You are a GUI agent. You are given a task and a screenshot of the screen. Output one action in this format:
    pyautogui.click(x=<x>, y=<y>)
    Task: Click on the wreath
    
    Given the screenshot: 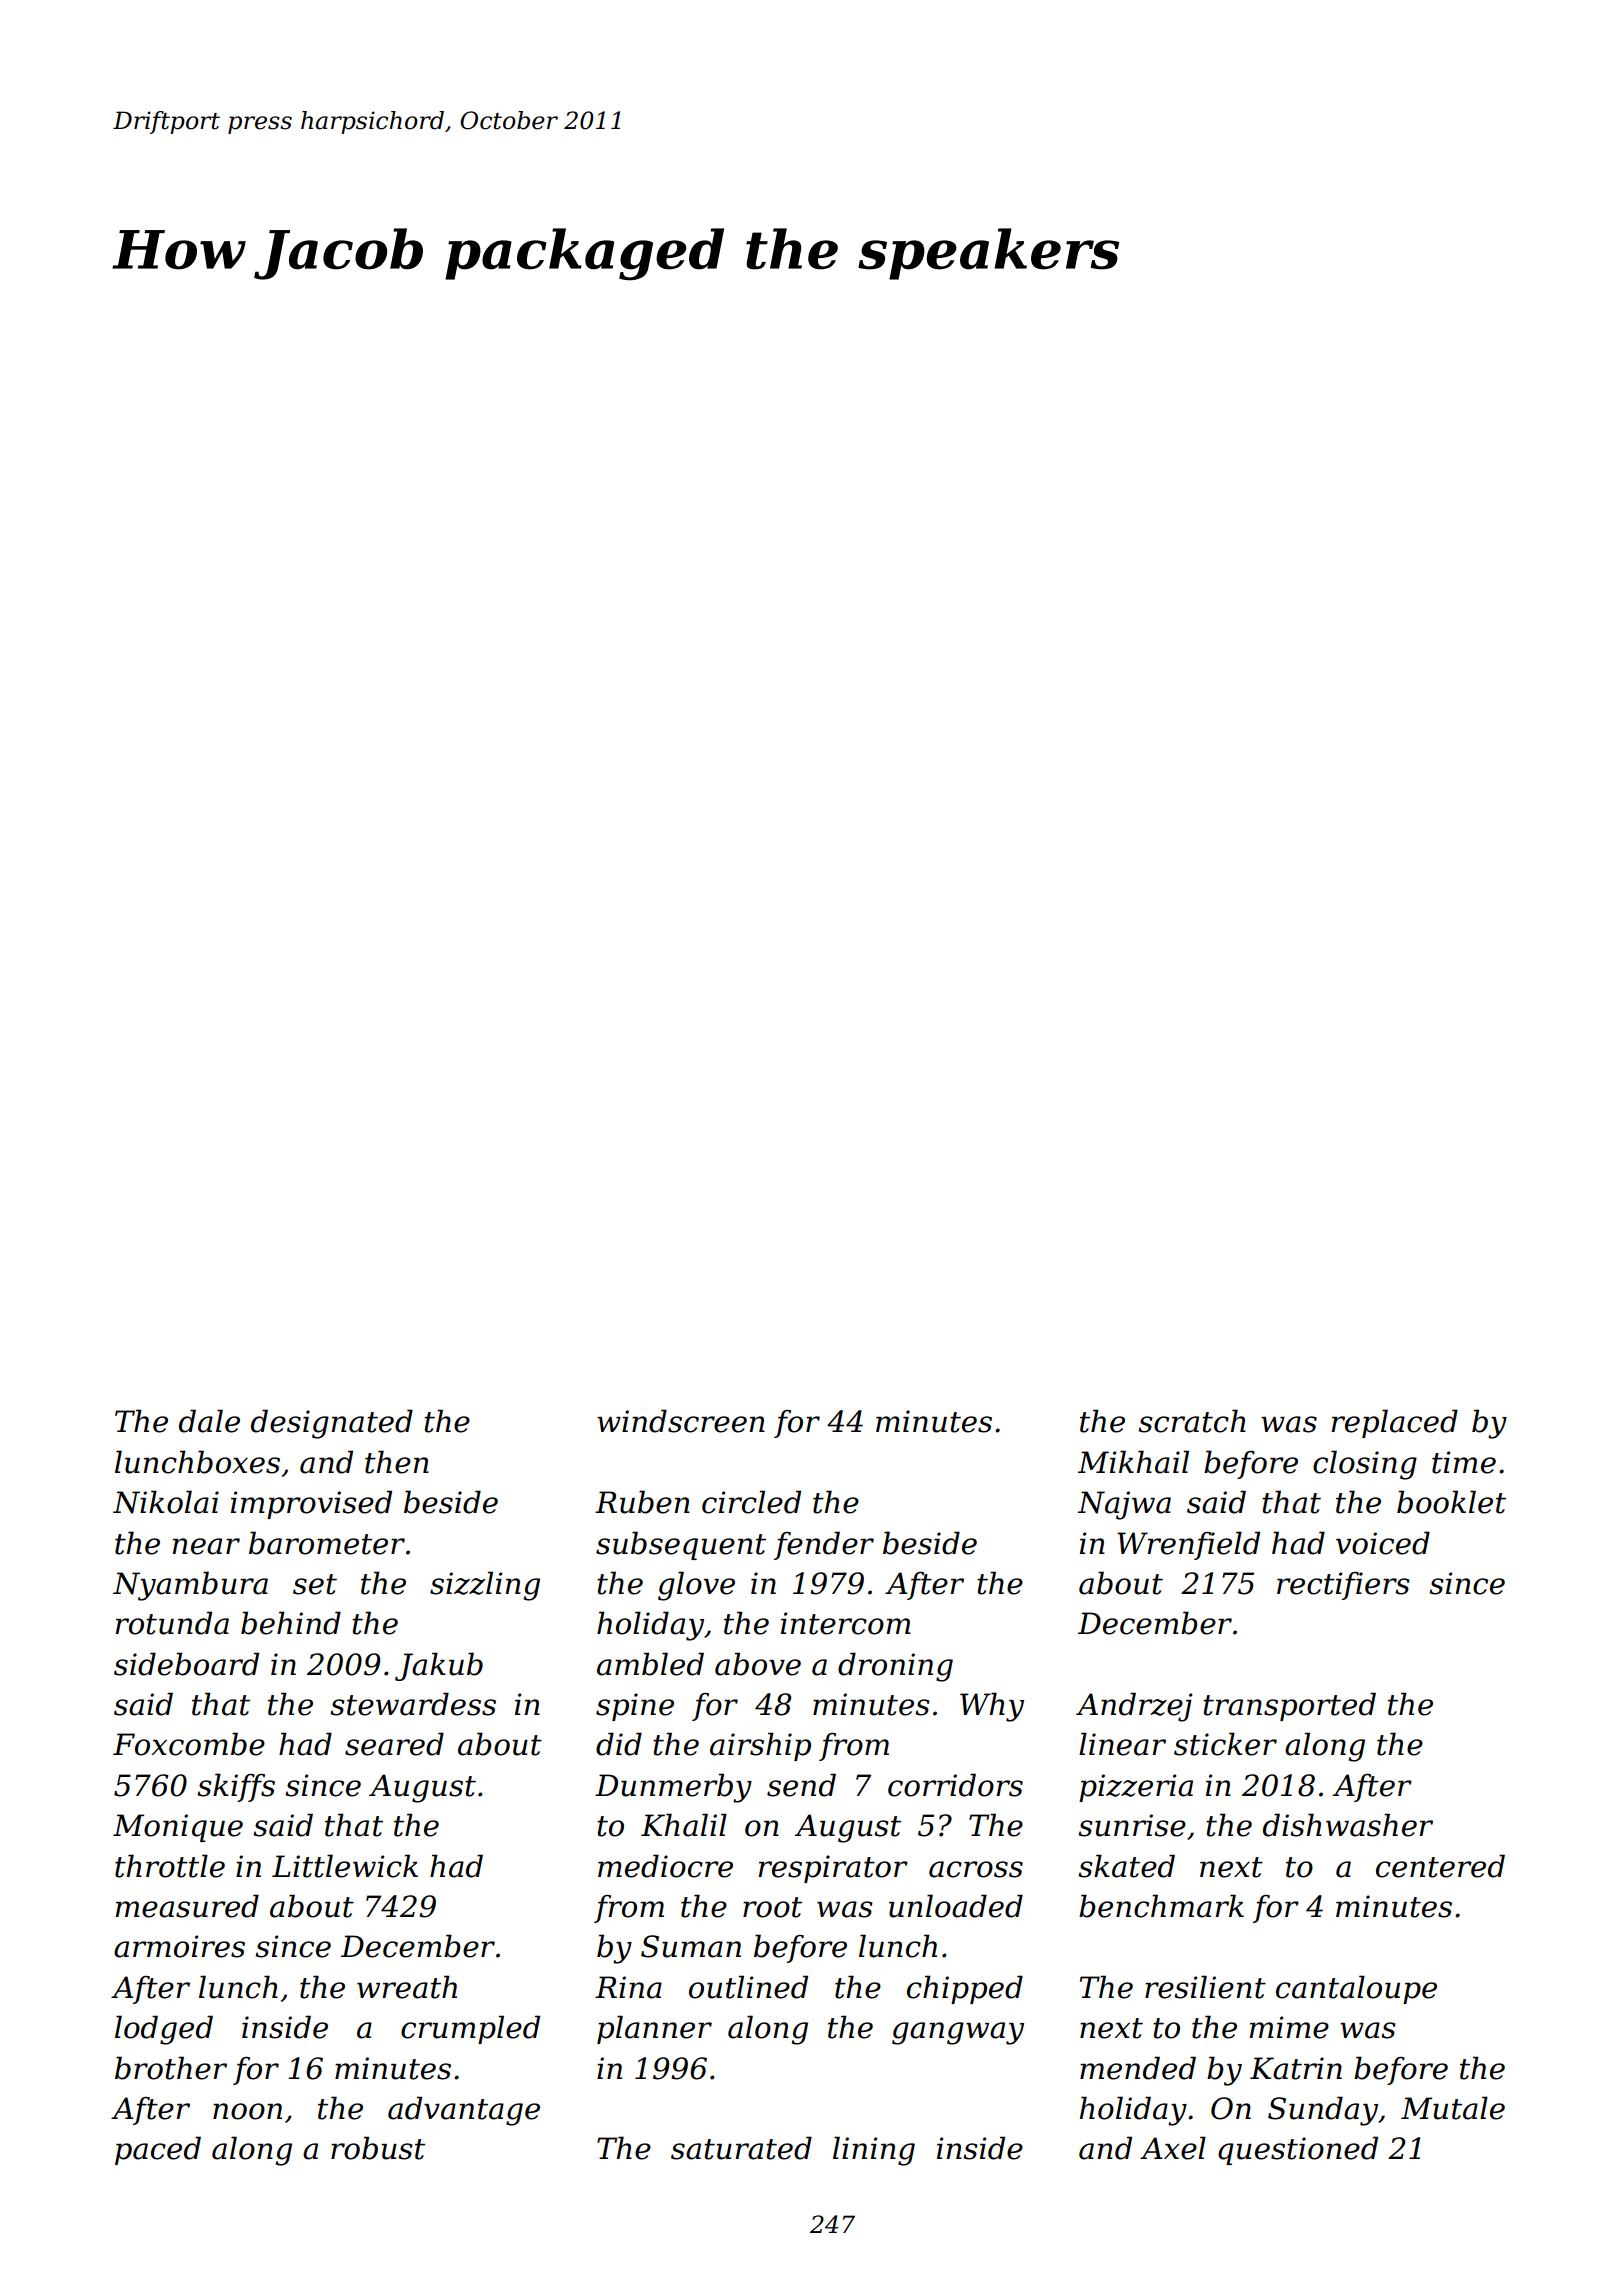 What is the action you would take?
    pyautogui.click(x=407, y=1987)
